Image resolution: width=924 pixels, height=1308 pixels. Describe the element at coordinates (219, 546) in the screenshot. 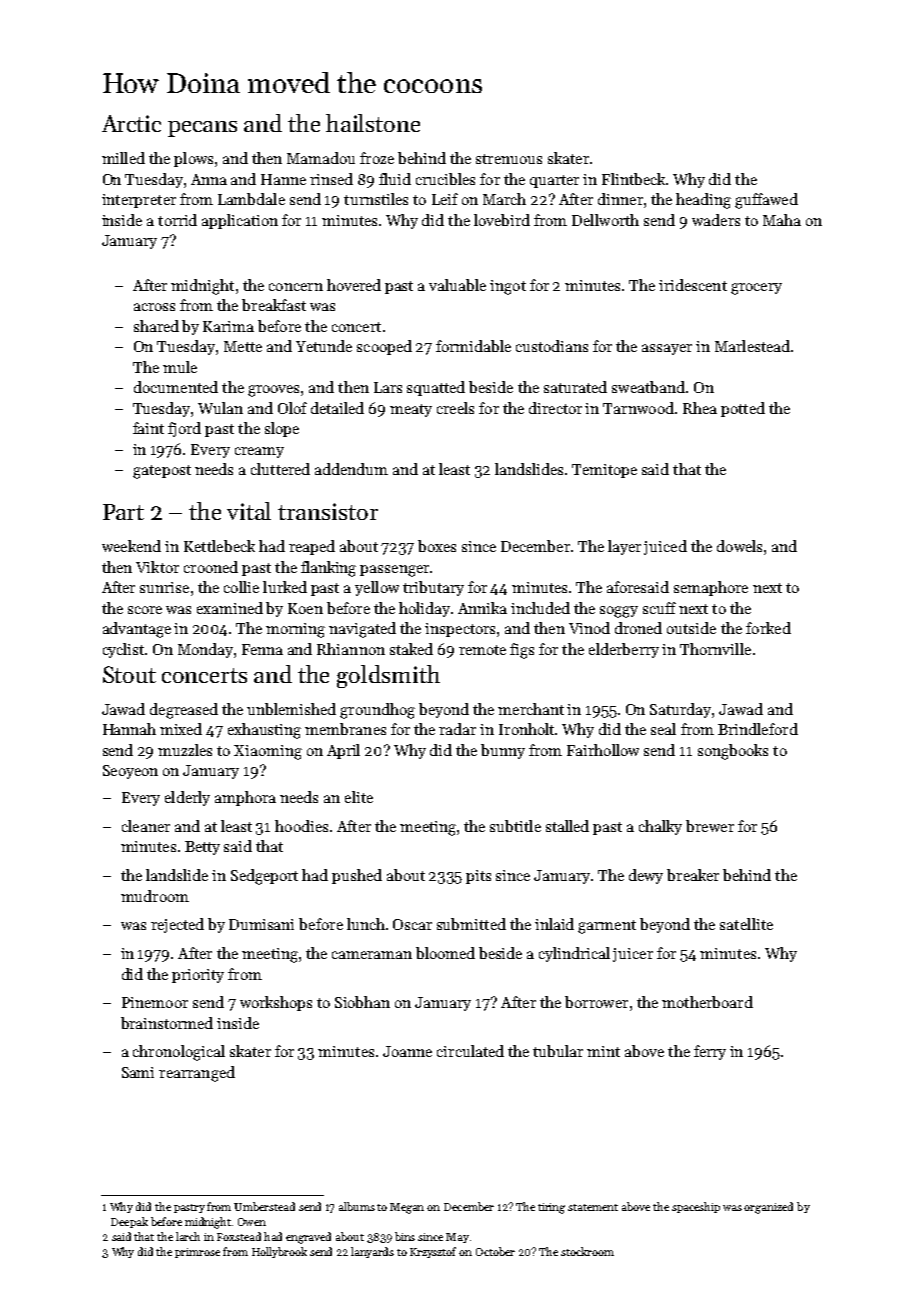

I see `Kettlebeck` at that location.
